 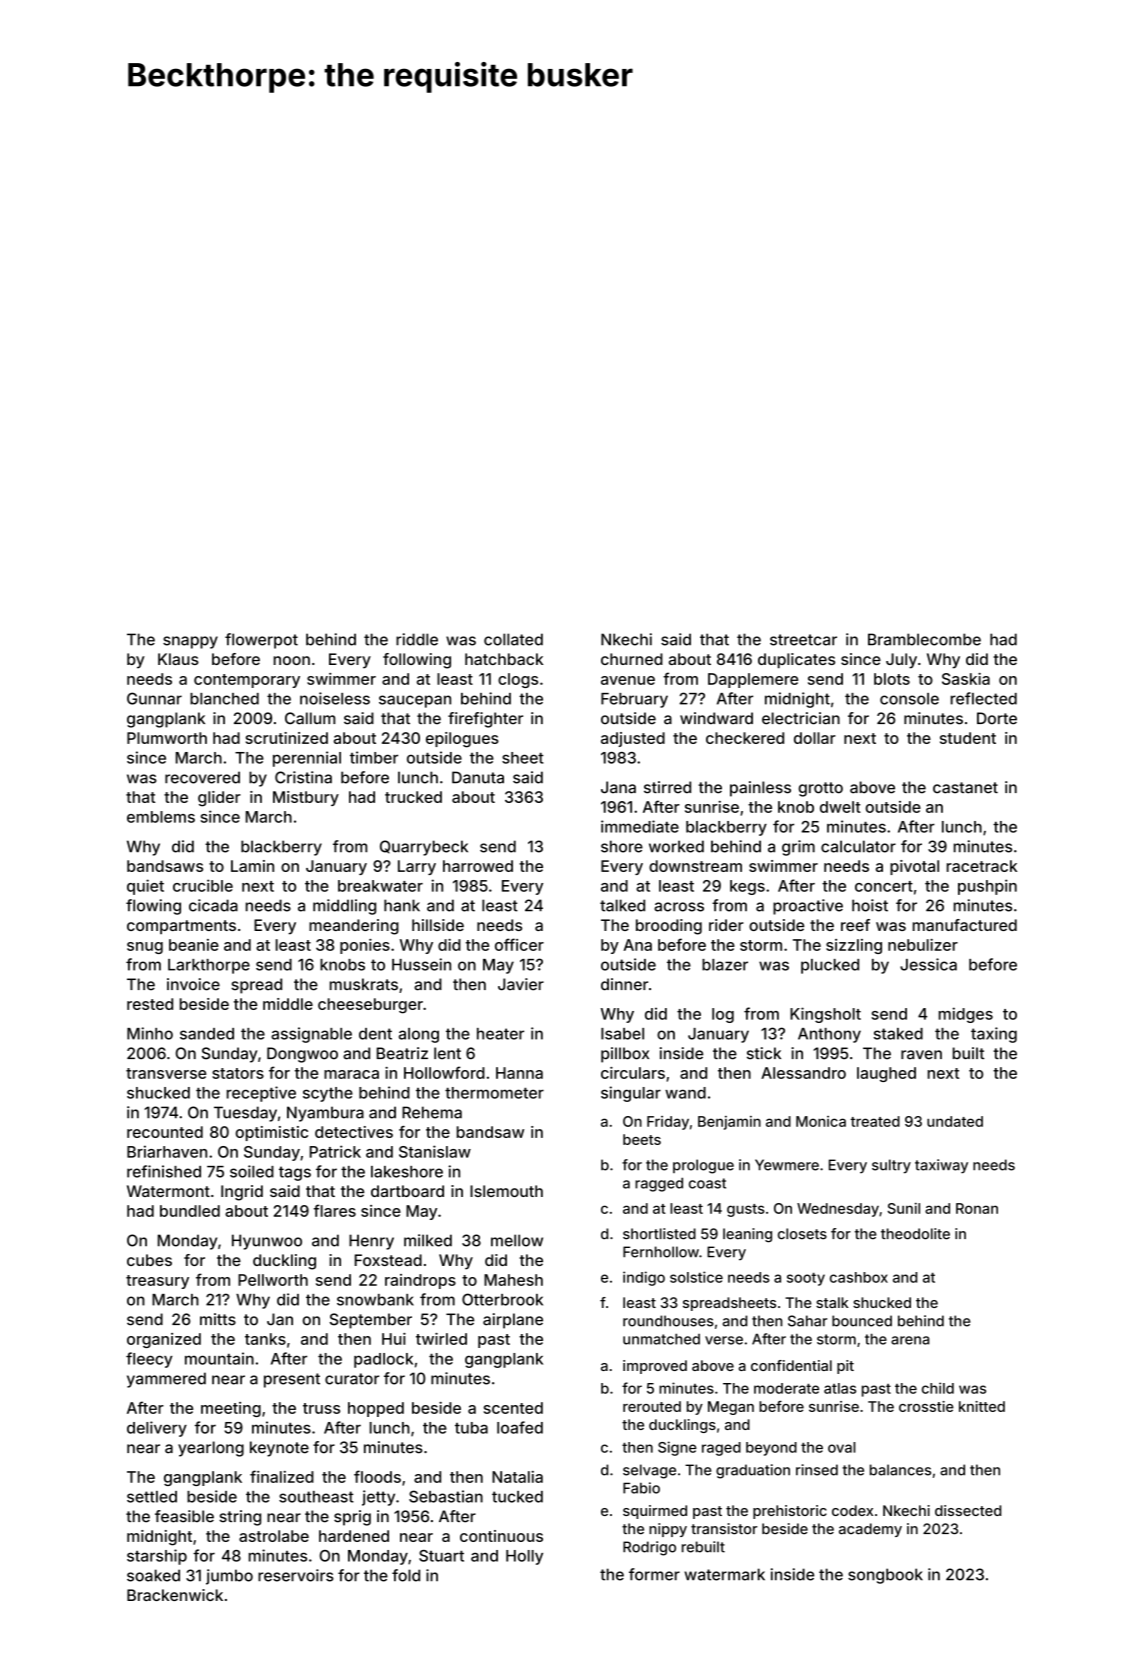 What do you see at coordinates (421, 964) in the screenshot?
I see `Hussein` at bounding box center [421, 964].
